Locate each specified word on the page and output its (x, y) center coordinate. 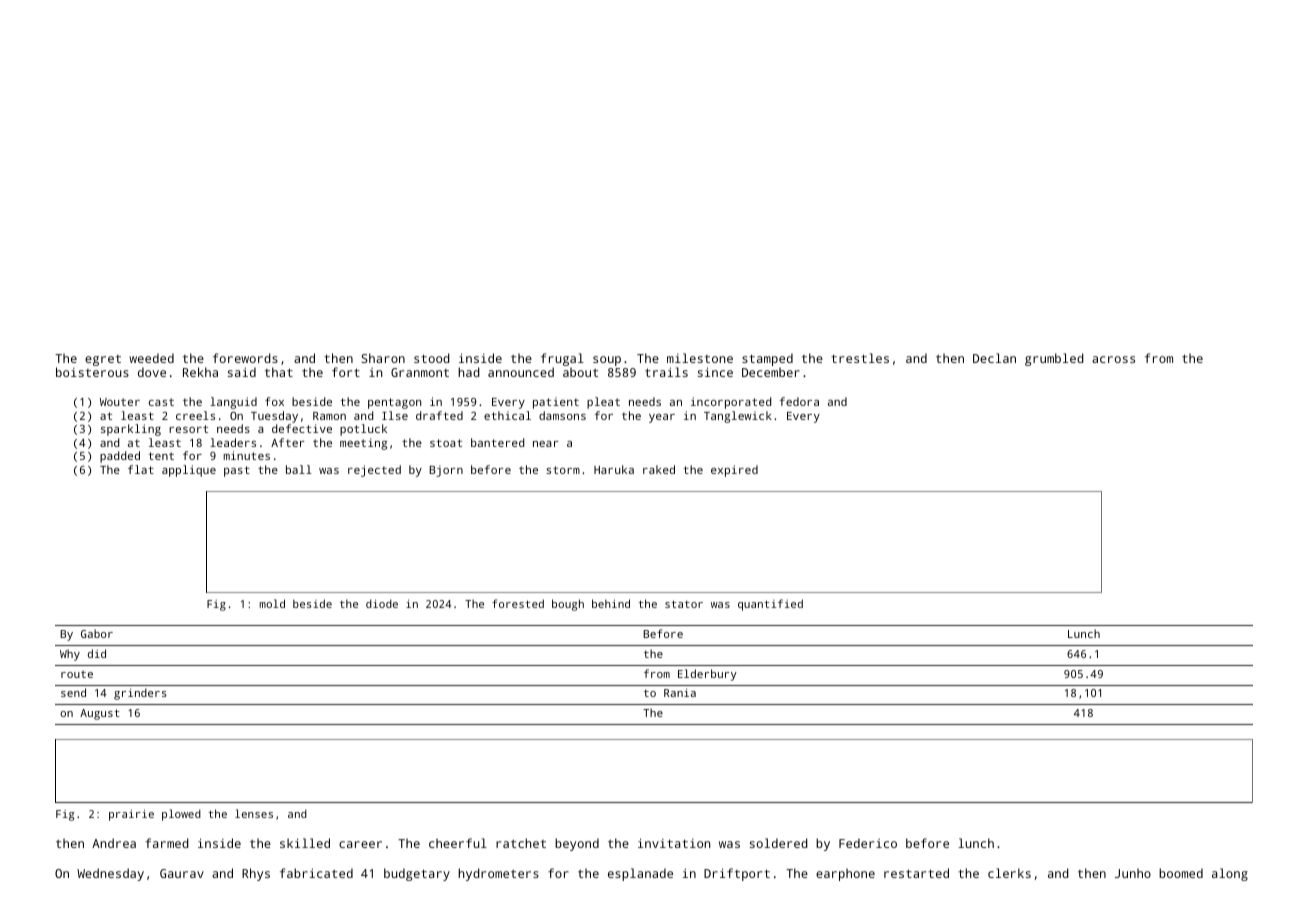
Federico (868, 843)
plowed (181, 815)
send (73, 692)
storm (563, 470)
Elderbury (707, 675)
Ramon (329, 416)
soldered (779, 843)
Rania (680, 692)
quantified (770, 605)
